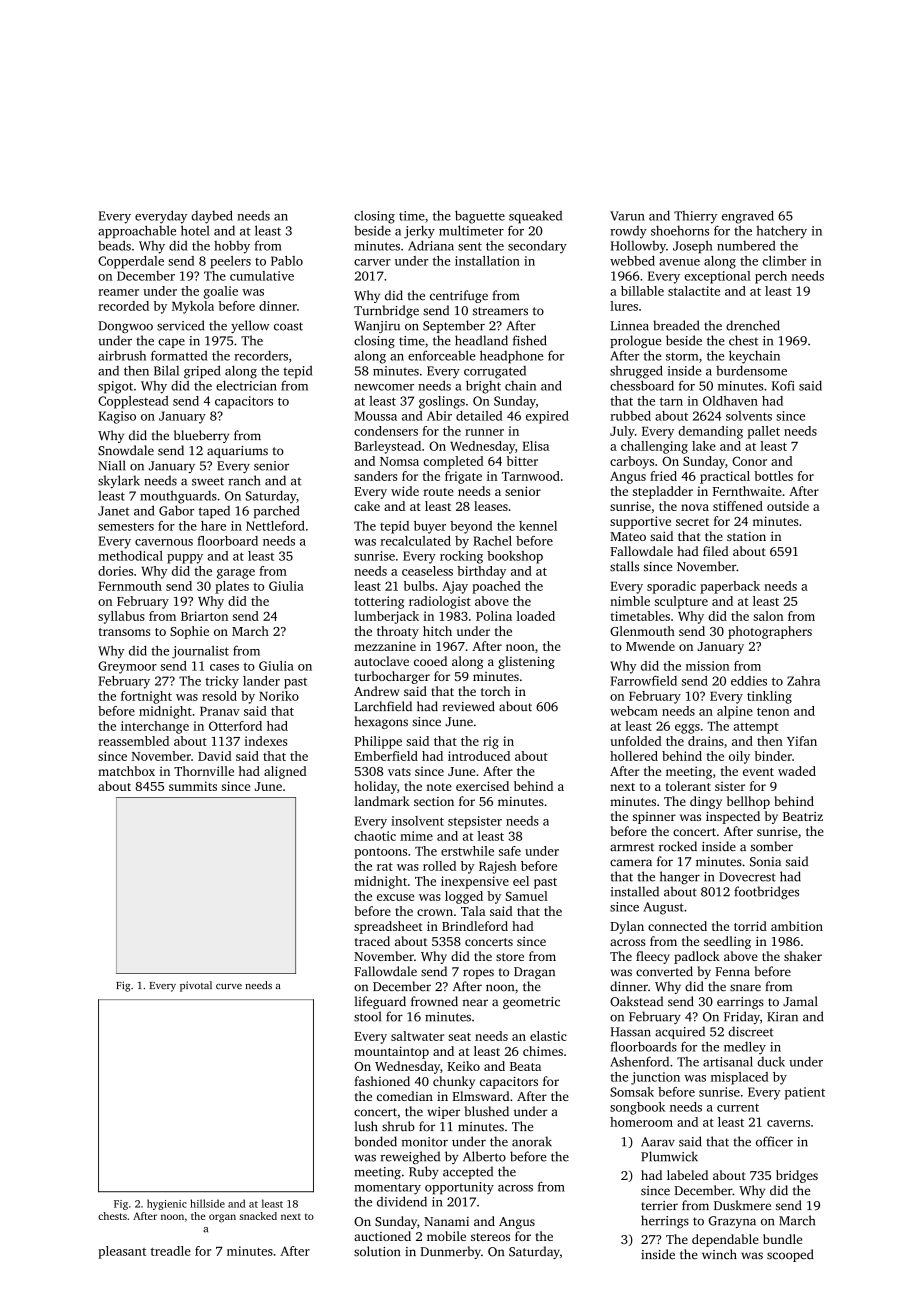 The width and height of the page is (924, 1308). I want to click on spreadsheet, so click(388, 927).
